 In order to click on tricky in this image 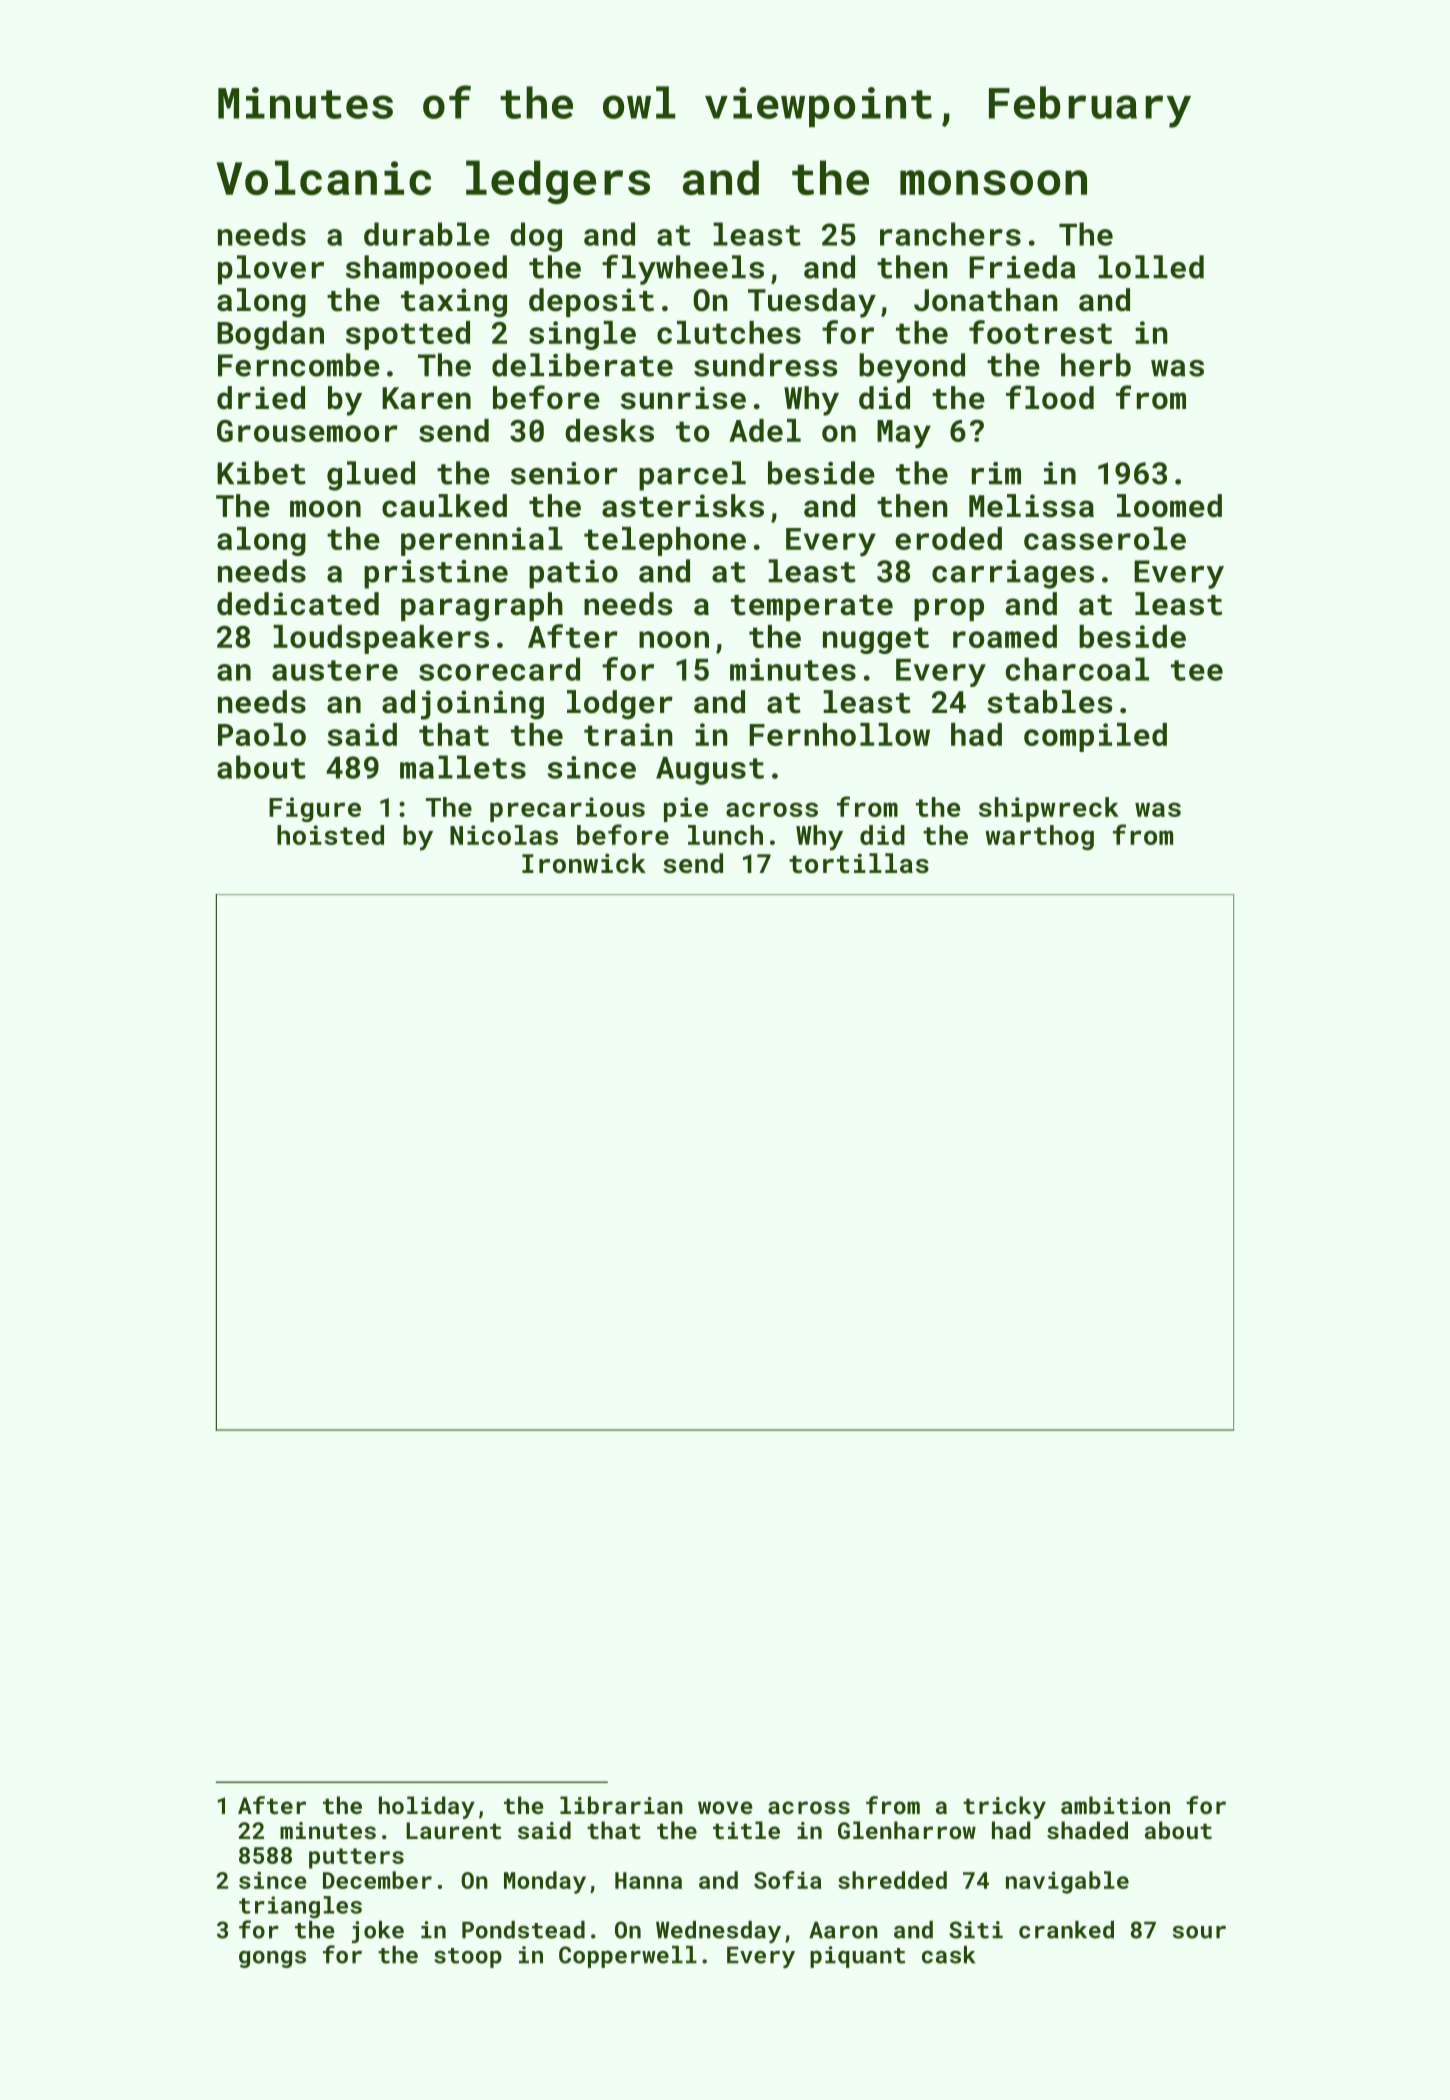, I will do `click(1004, 1807)`.
